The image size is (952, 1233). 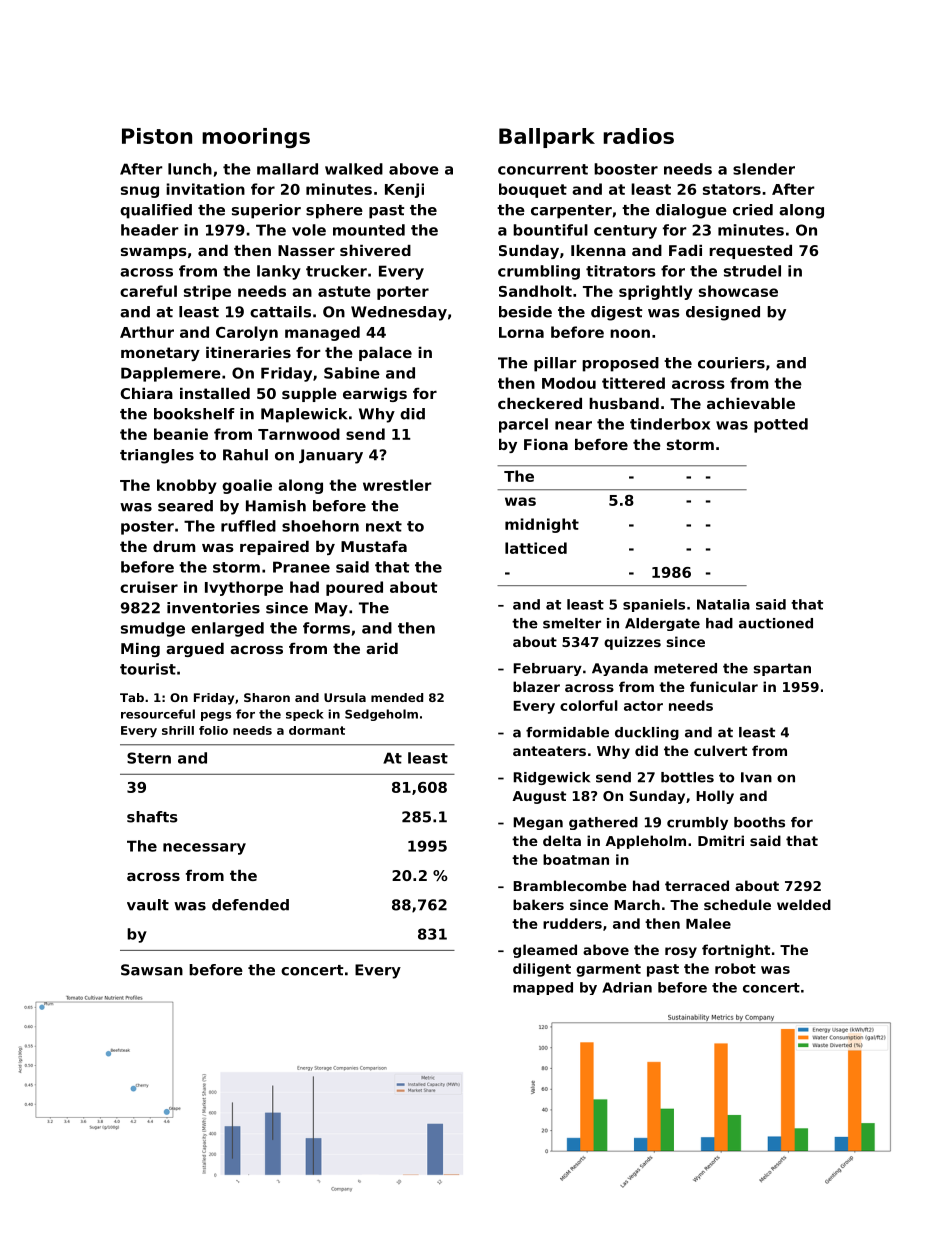 I want to click on booths, so click(x=759, y=822).
